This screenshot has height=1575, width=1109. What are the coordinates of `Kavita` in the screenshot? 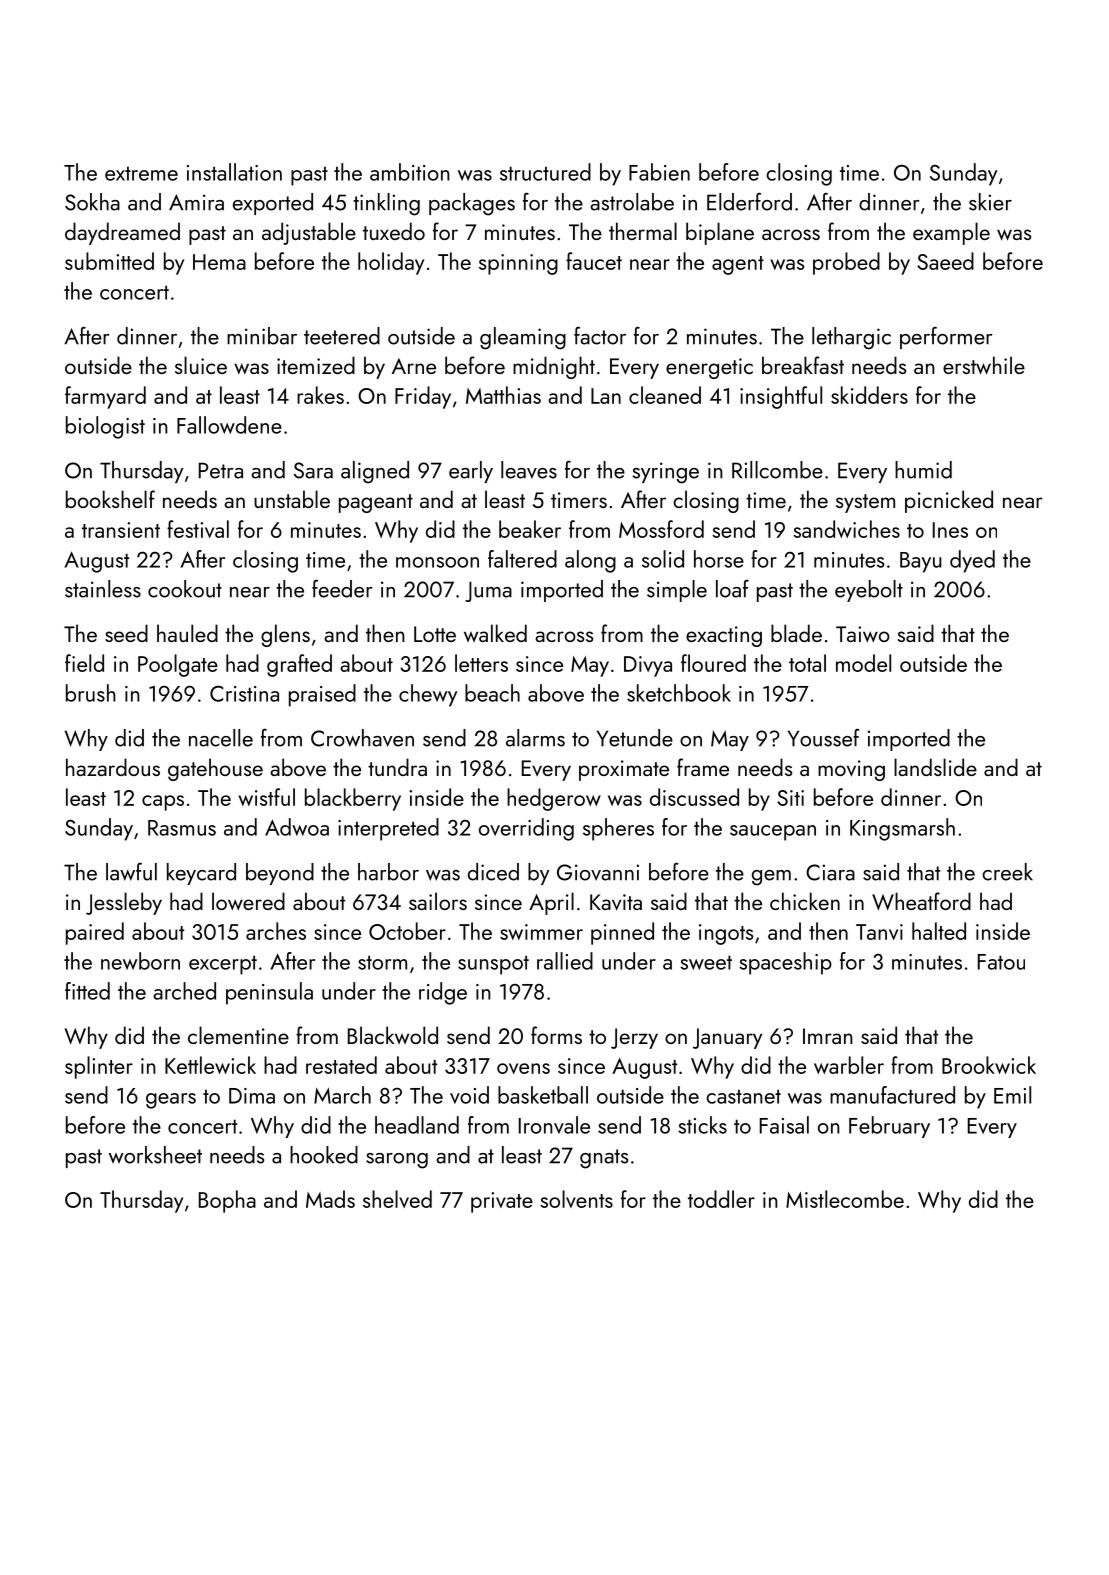 It's located at (616, 902).
